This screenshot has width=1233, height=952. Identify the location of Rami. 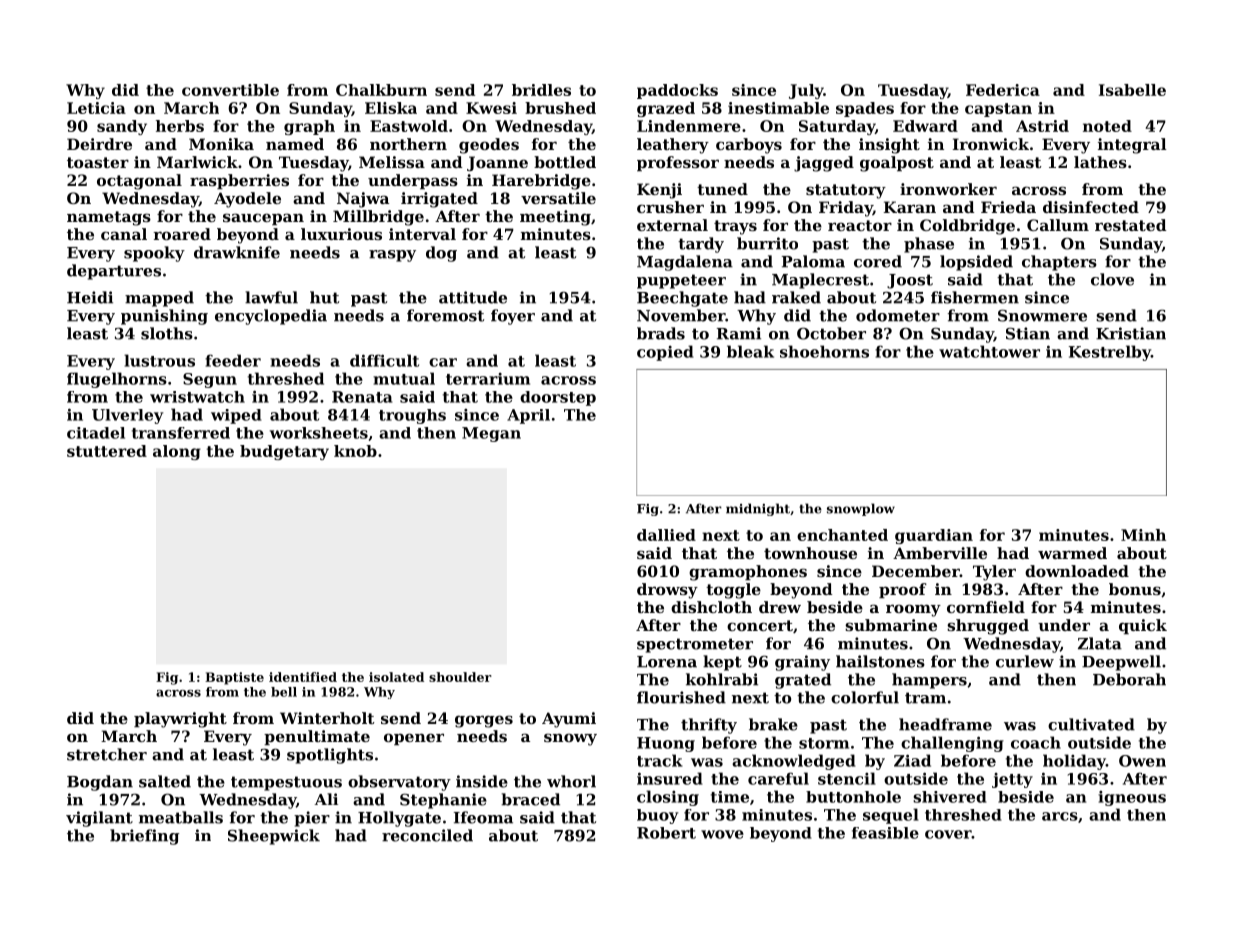
(739, 333).
